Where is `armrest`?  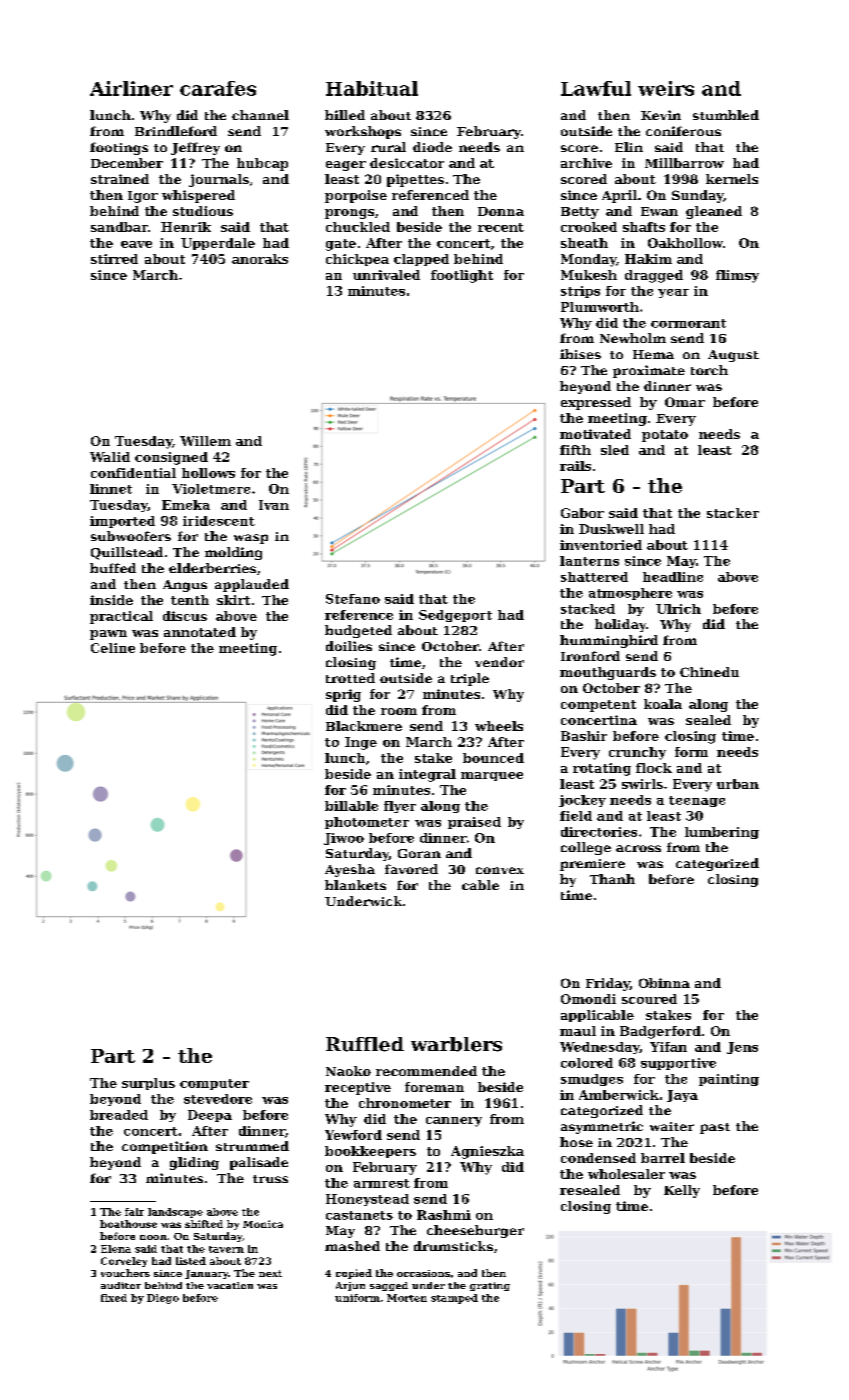
armrest is located at coordinates (382, 1183).
